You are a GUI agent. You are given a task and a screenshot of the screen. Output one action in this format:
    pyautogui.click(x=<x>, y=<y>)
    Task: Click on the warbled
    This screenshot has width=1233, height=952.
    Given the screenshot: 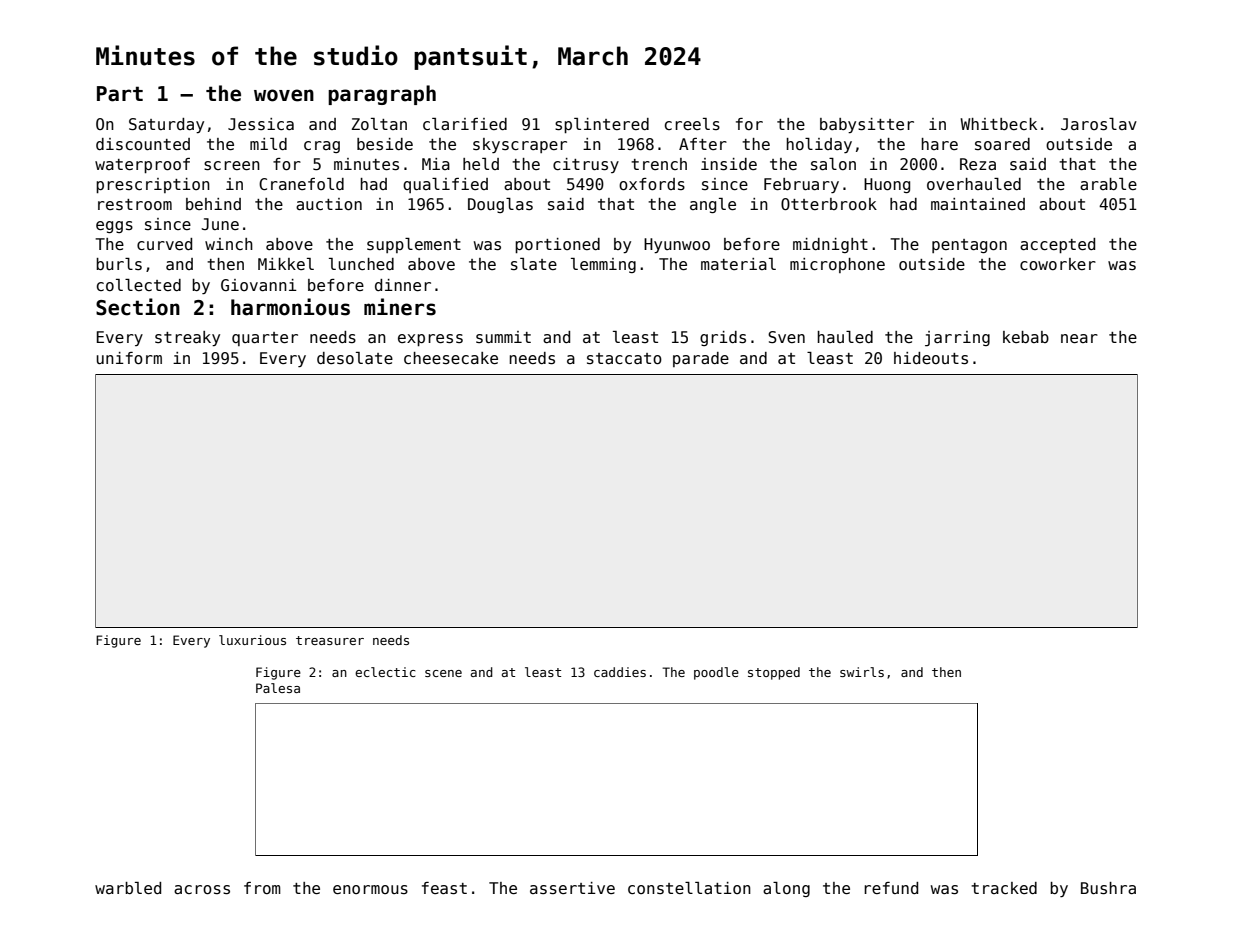 What is the action you would take?
    pyautogui.click(x=128, y=888)
